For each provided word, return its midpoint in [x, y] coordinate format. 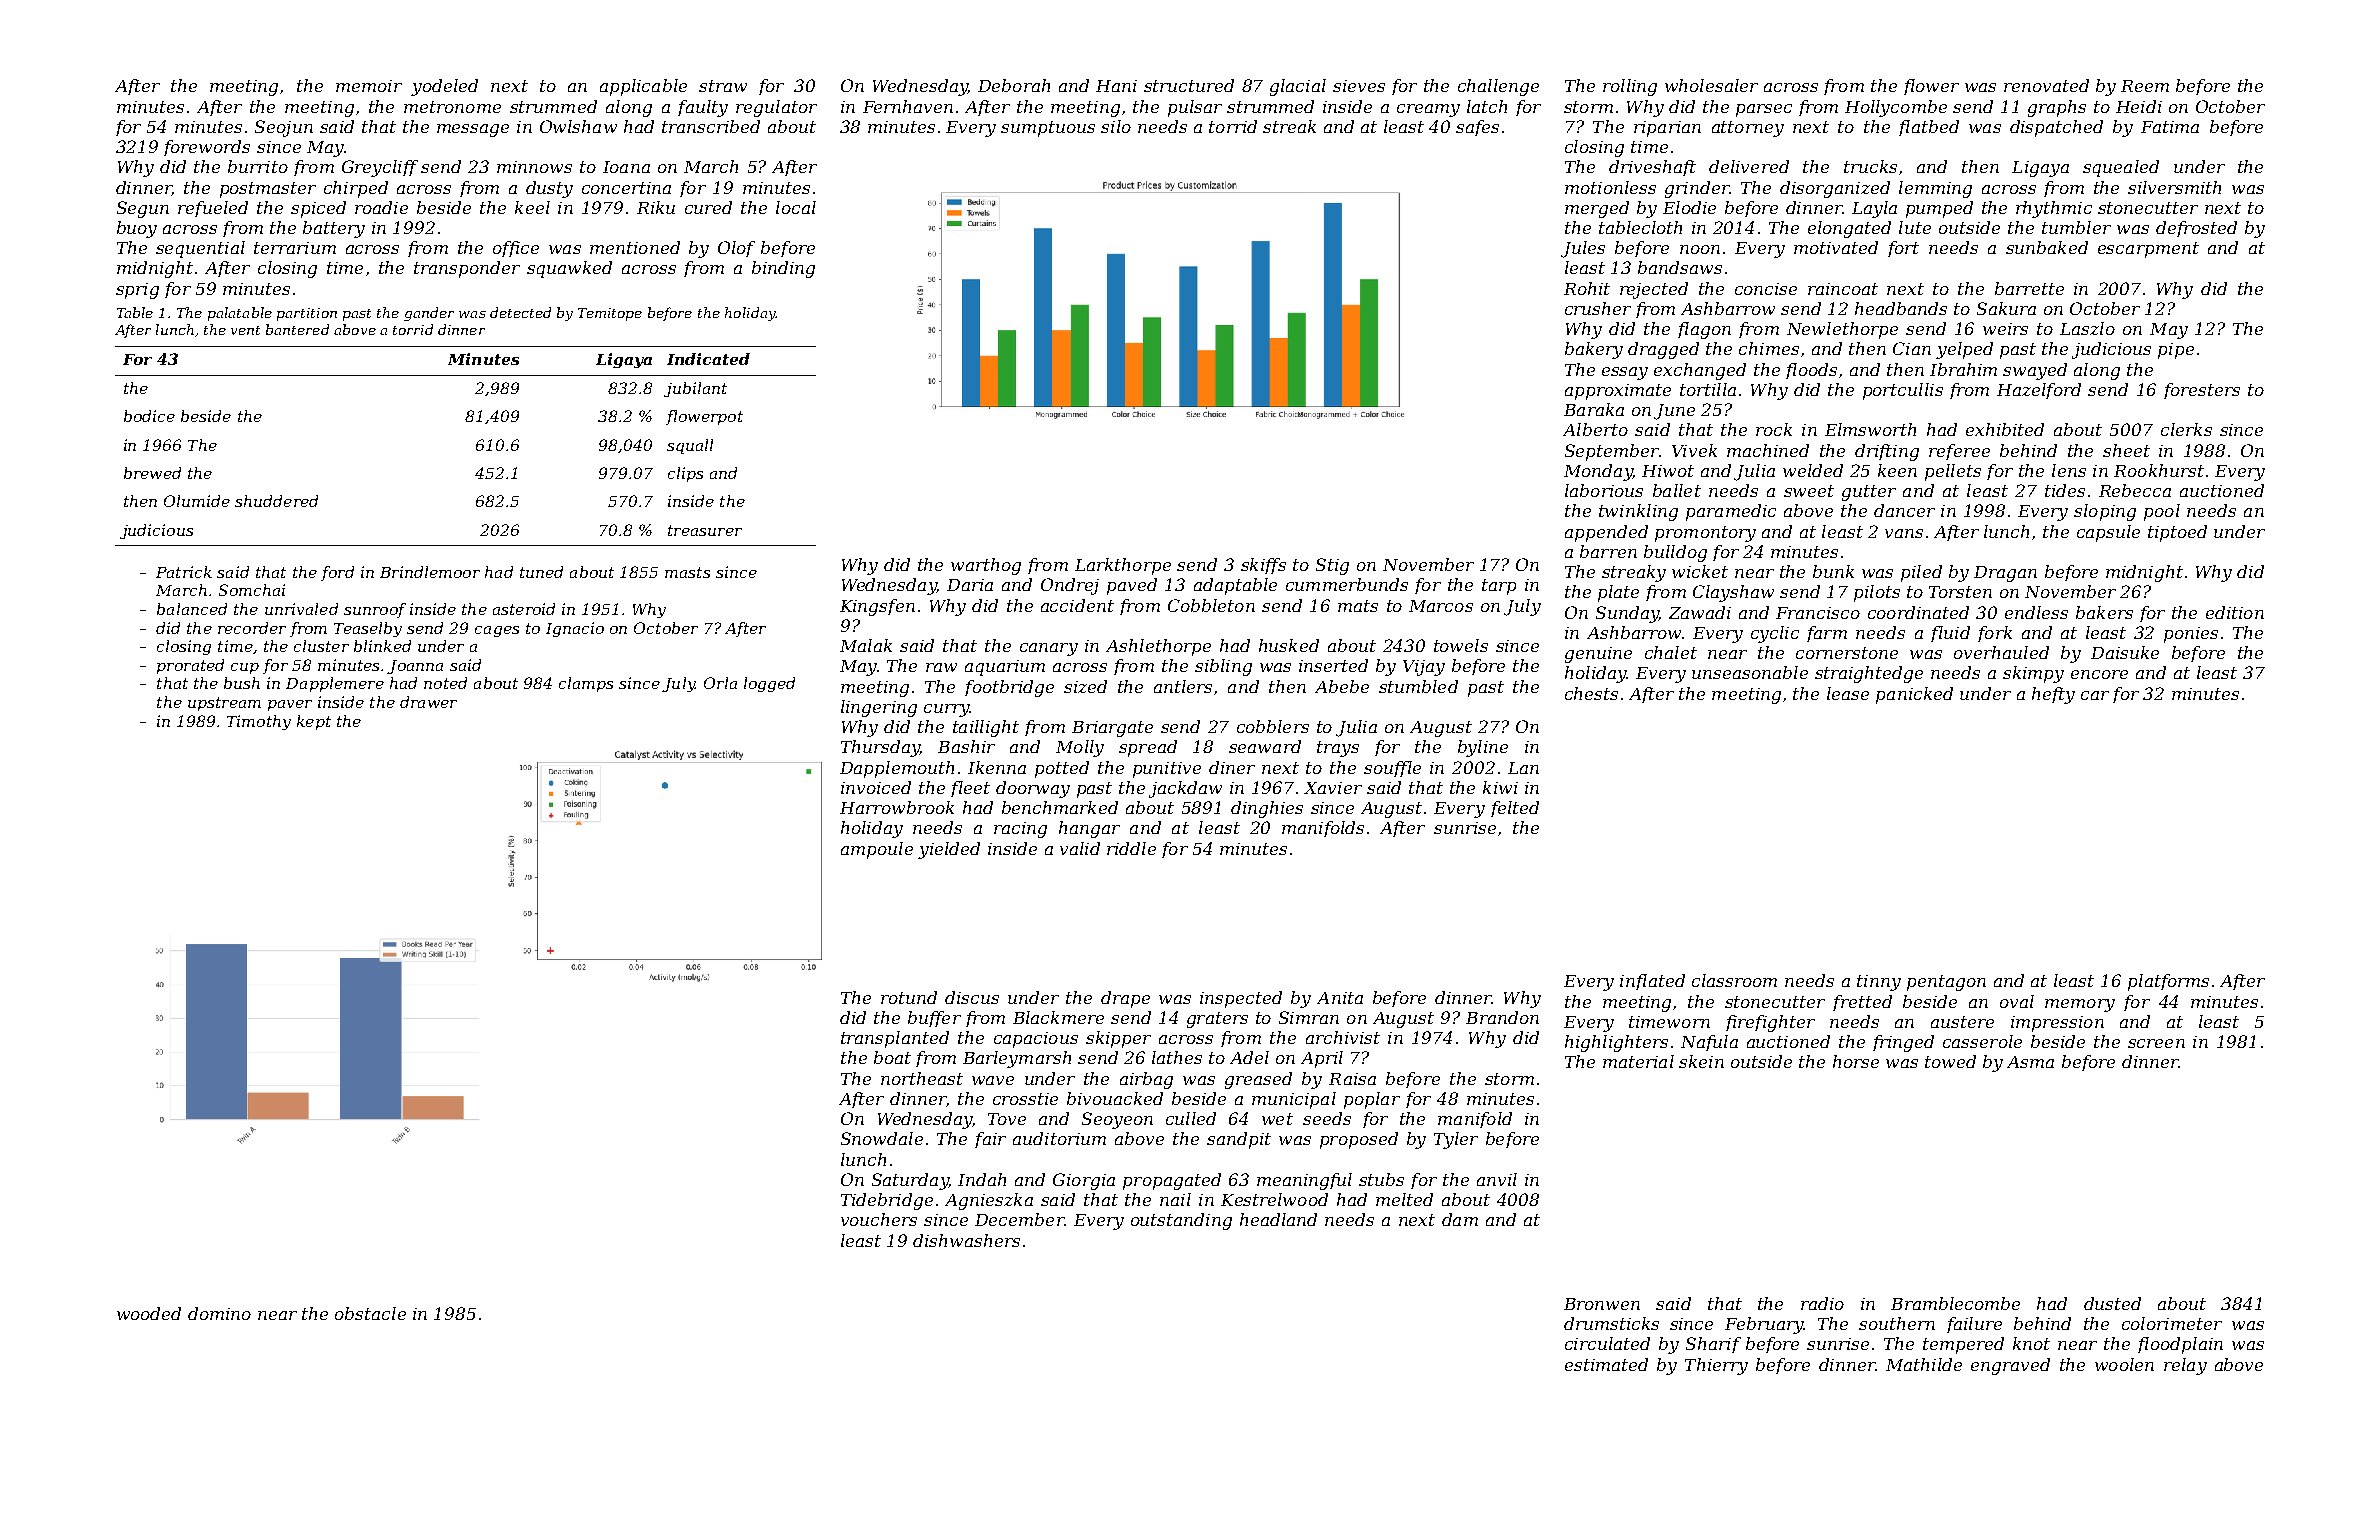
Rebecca [2135, 490]
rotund [909, 997]
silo [1116, 126]
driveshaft [1652, 168]
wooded [149, 1313]
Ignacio [575, 629]
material [1638, 1061]
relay [2185, 1366]
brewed [152, 473]
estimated [1606, 1364]
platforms [2168, 982]
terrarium [295, 248]
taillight [986, 728]
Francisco [1818, 613]
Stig [1332, 566]
